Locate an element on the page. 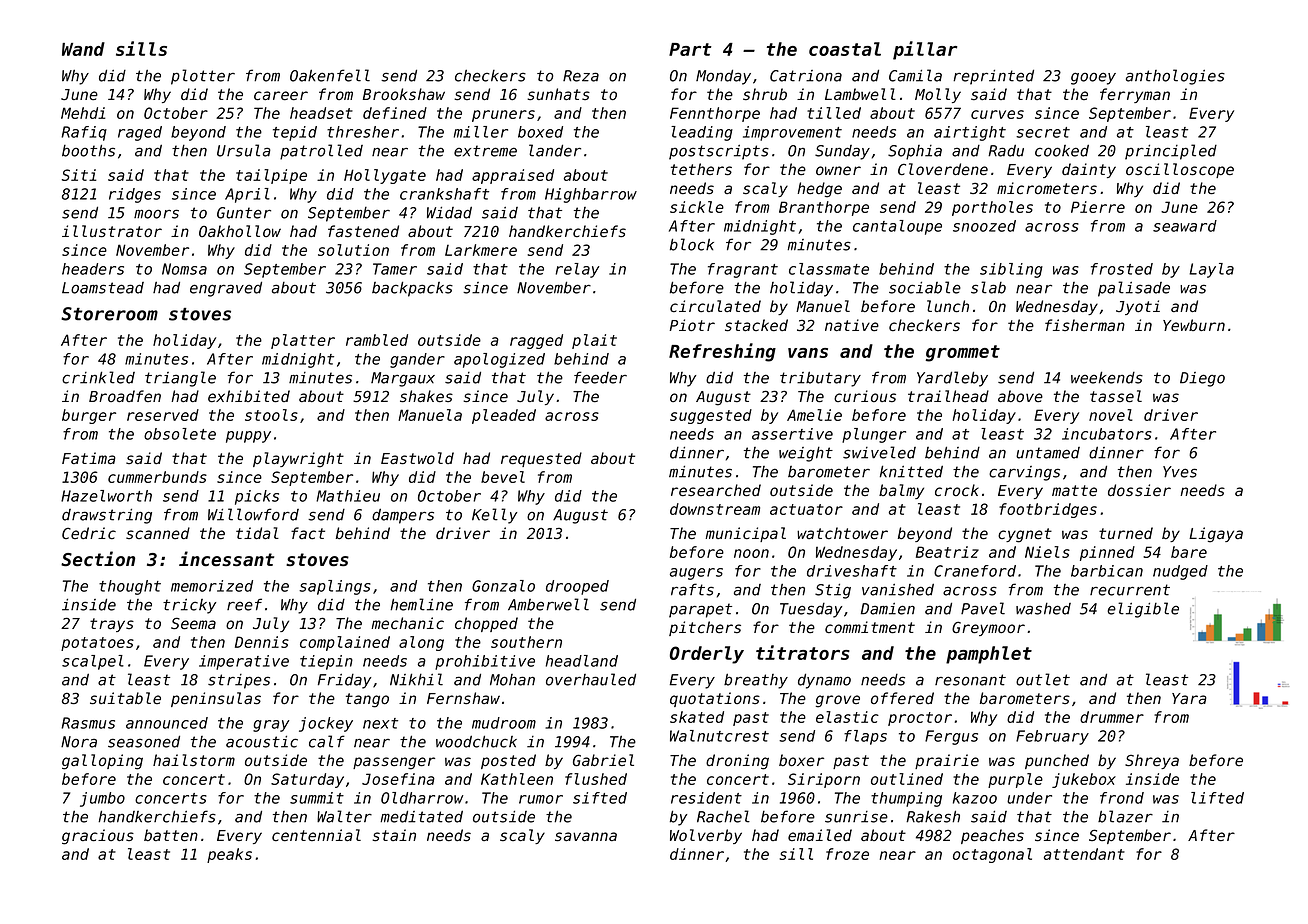 This document has height=924, width=1308. octagonal is located at coordinates (992, 855).
